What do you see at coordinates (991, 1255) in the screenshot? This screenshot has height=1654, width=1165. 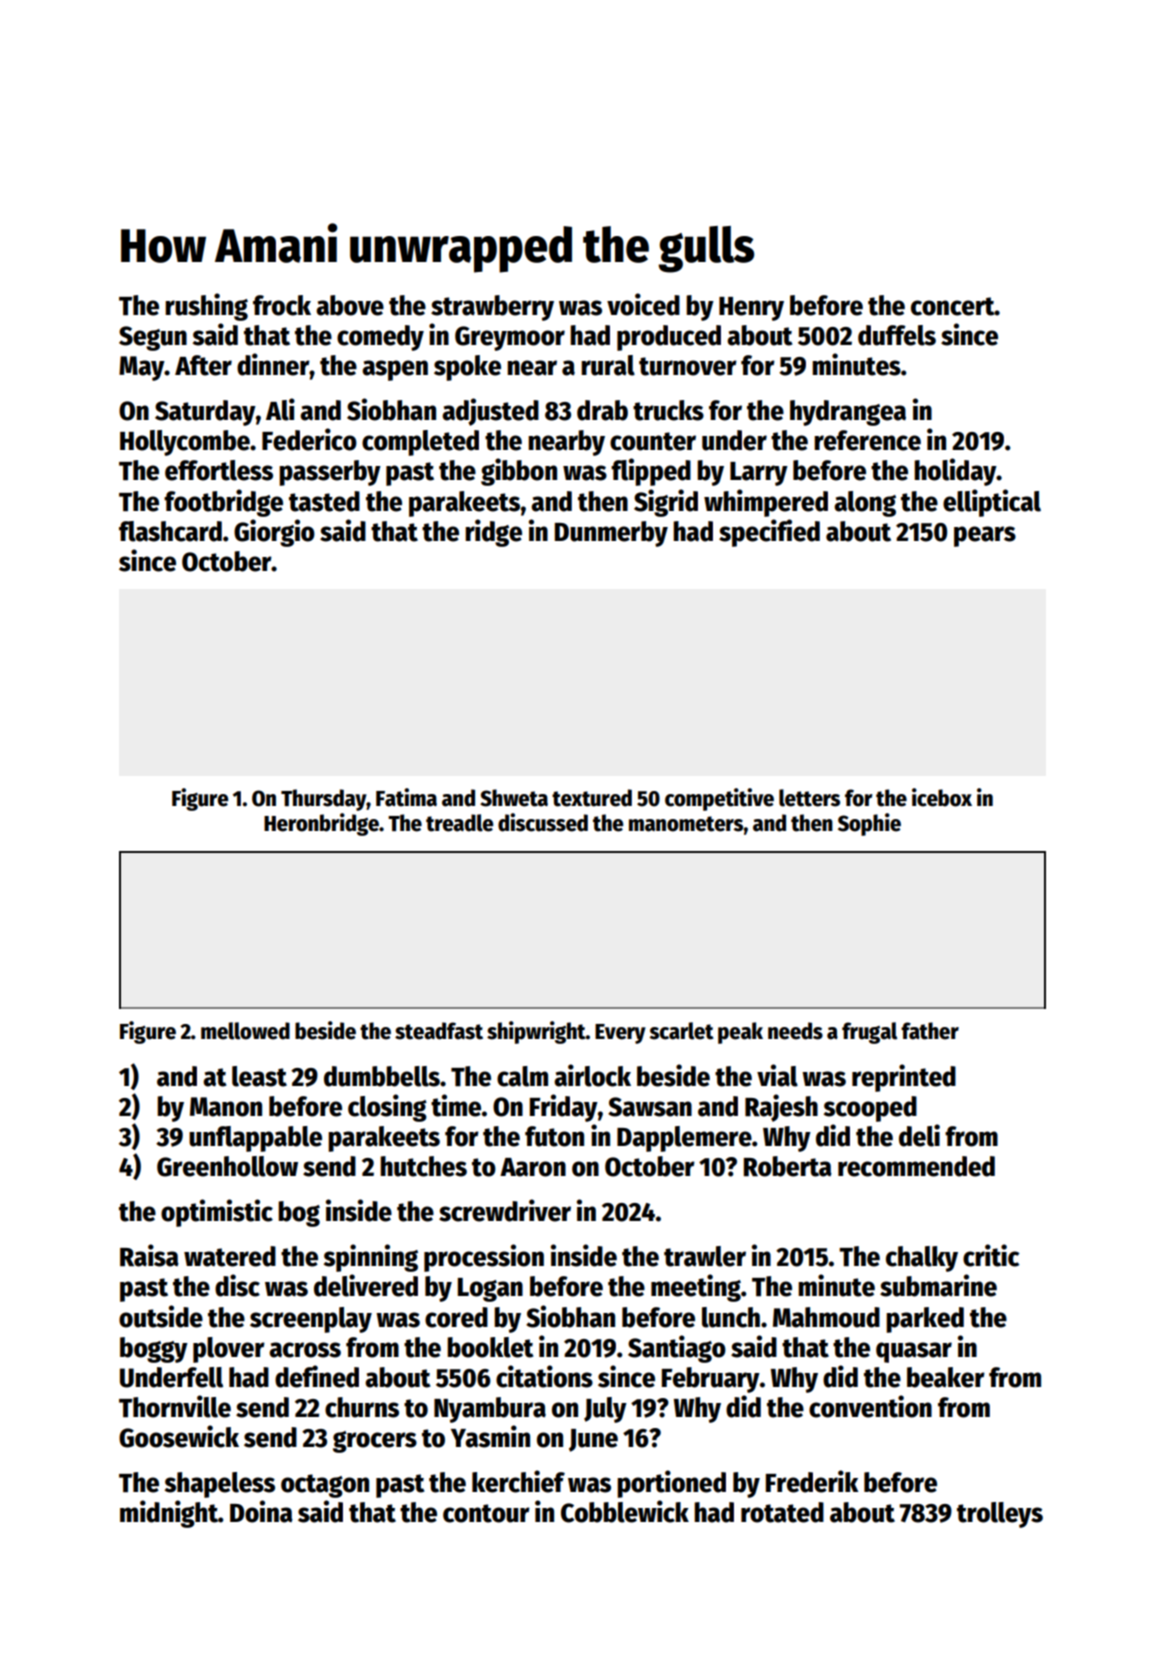 I see `critic` at bounding box center [991, 1255].
